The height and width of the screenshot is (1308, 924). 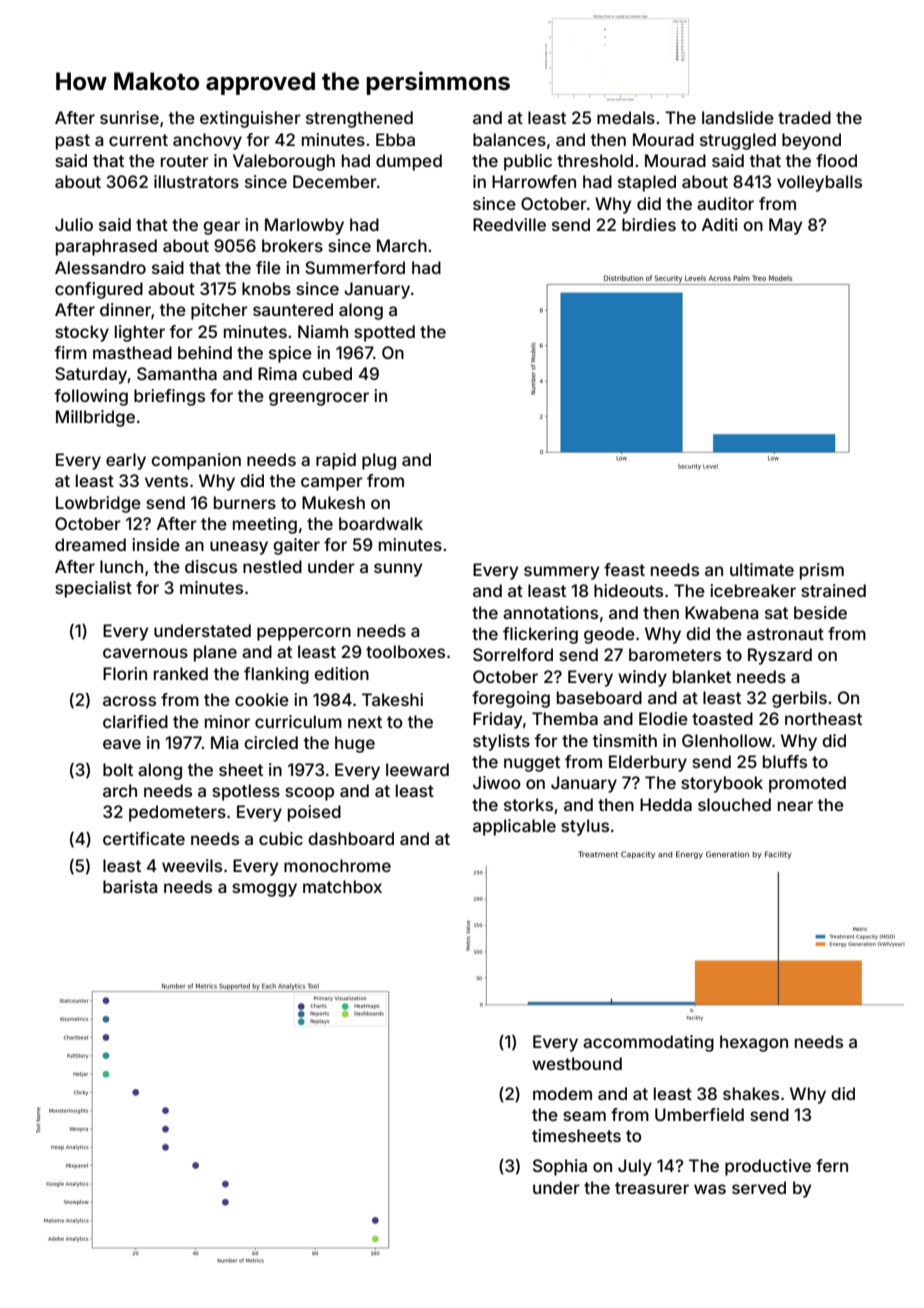 I want to click on plug, so click(x=379, y=461).
